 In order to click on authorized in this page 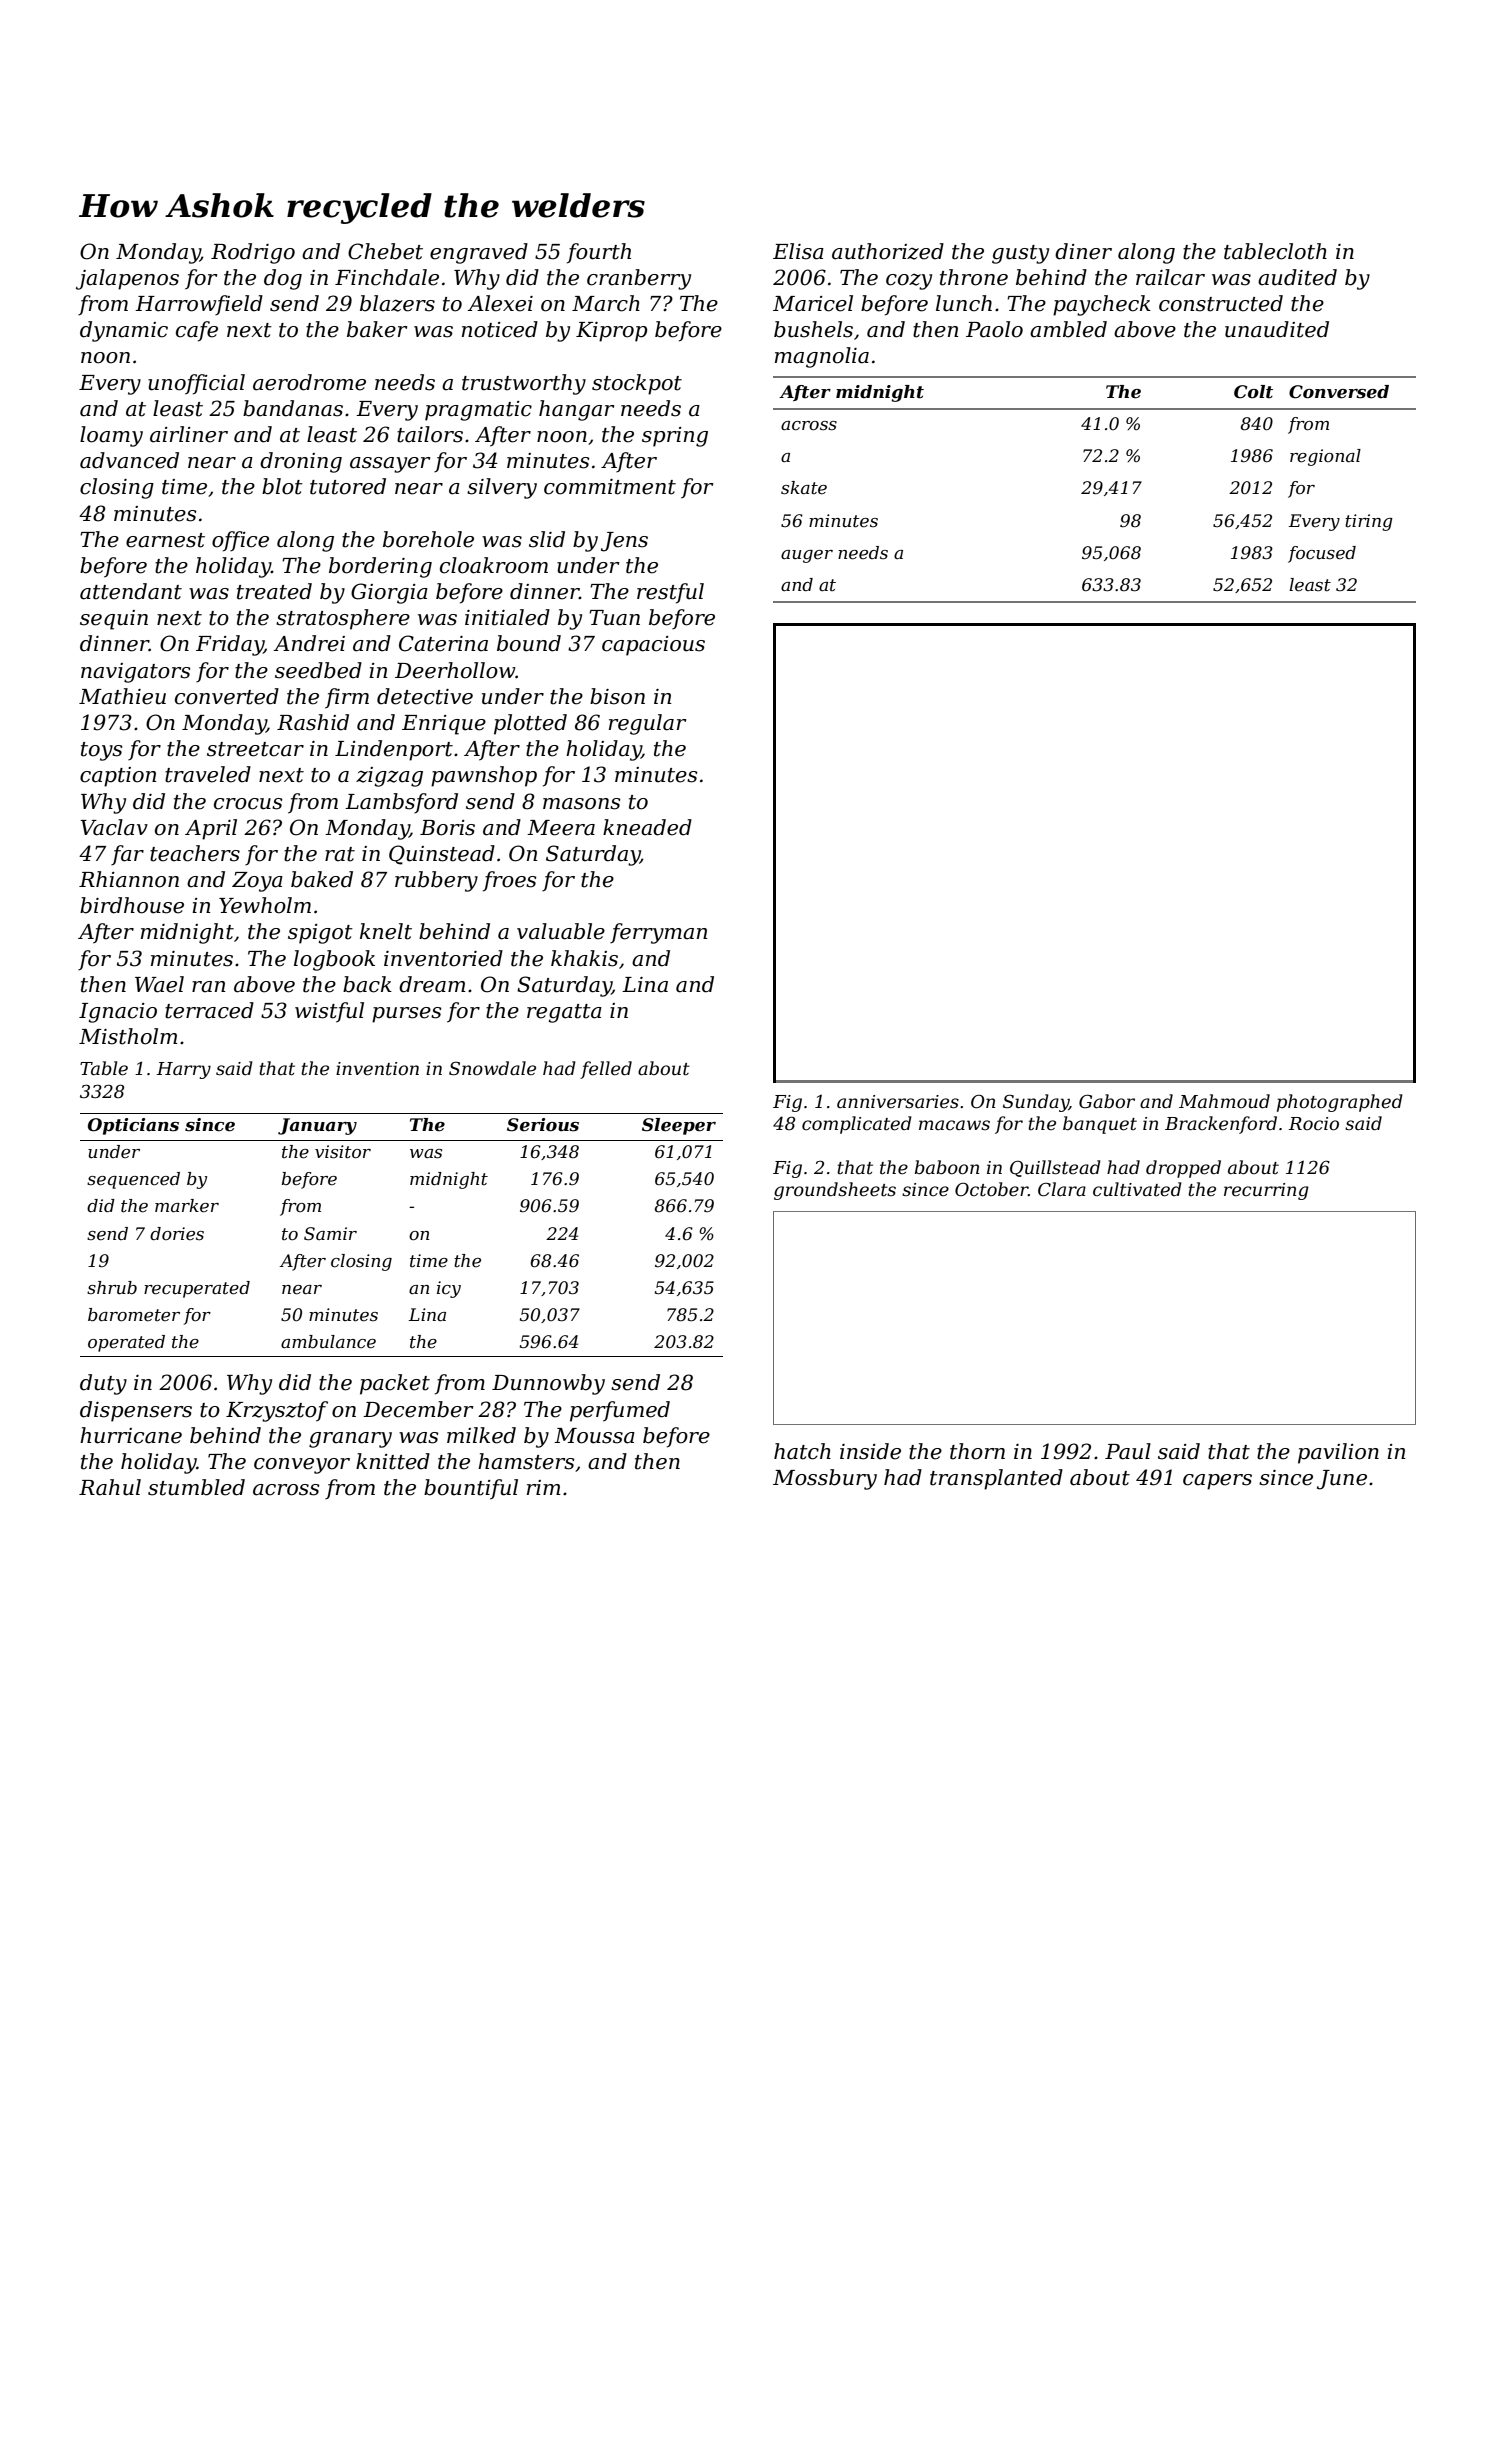, I will do `click(888, 251)`.
